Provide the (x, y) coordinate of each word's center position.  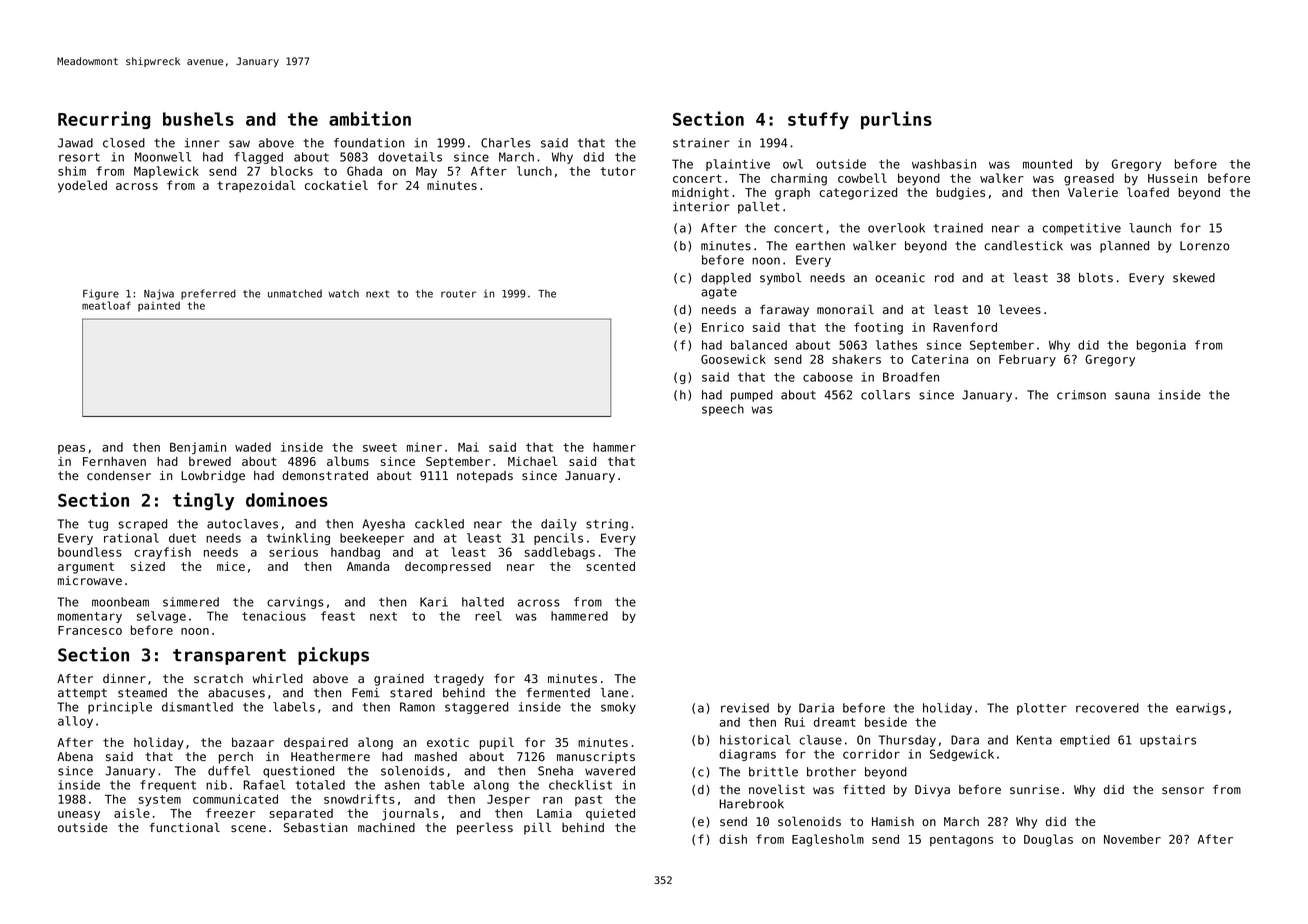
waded (253, 447)
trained (958, 228)
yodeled (82, 186)
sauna (1132, 396)
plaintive (738, 165)
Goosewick (733, 359)
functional (184, 827)
